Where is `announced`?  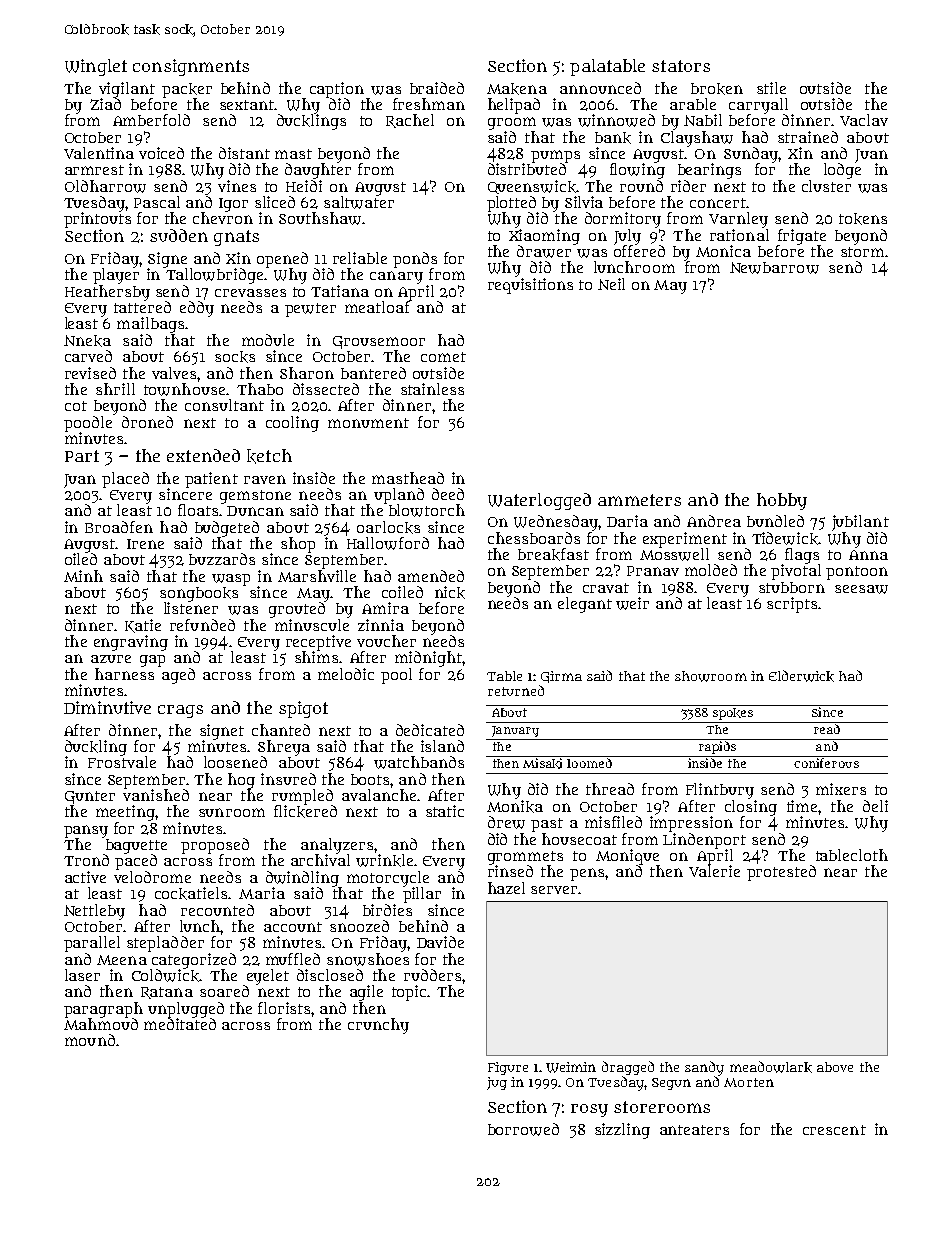 announced is located at coordinates (600, 88).
